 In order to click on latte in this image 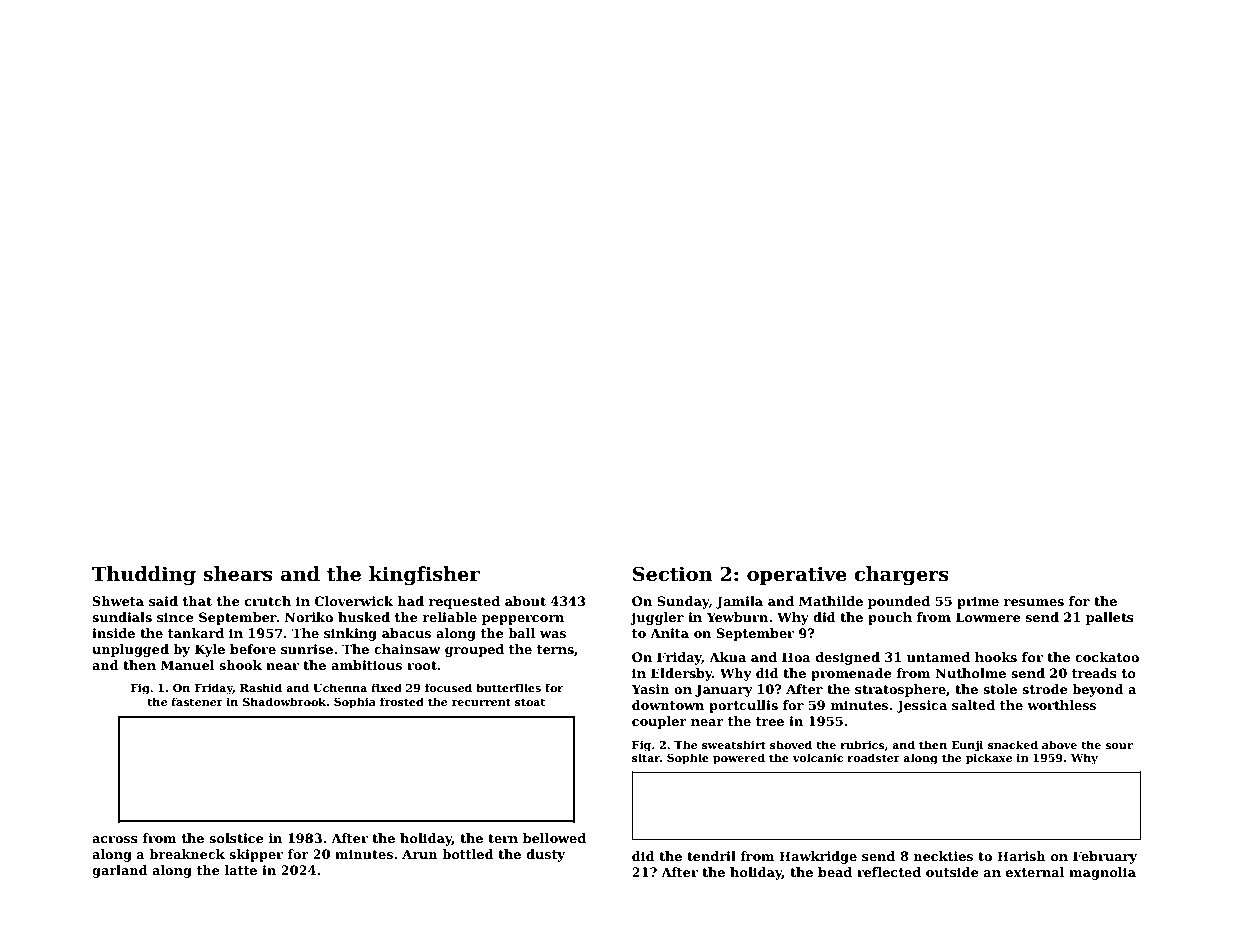, I will do `click(241, 870)`.
